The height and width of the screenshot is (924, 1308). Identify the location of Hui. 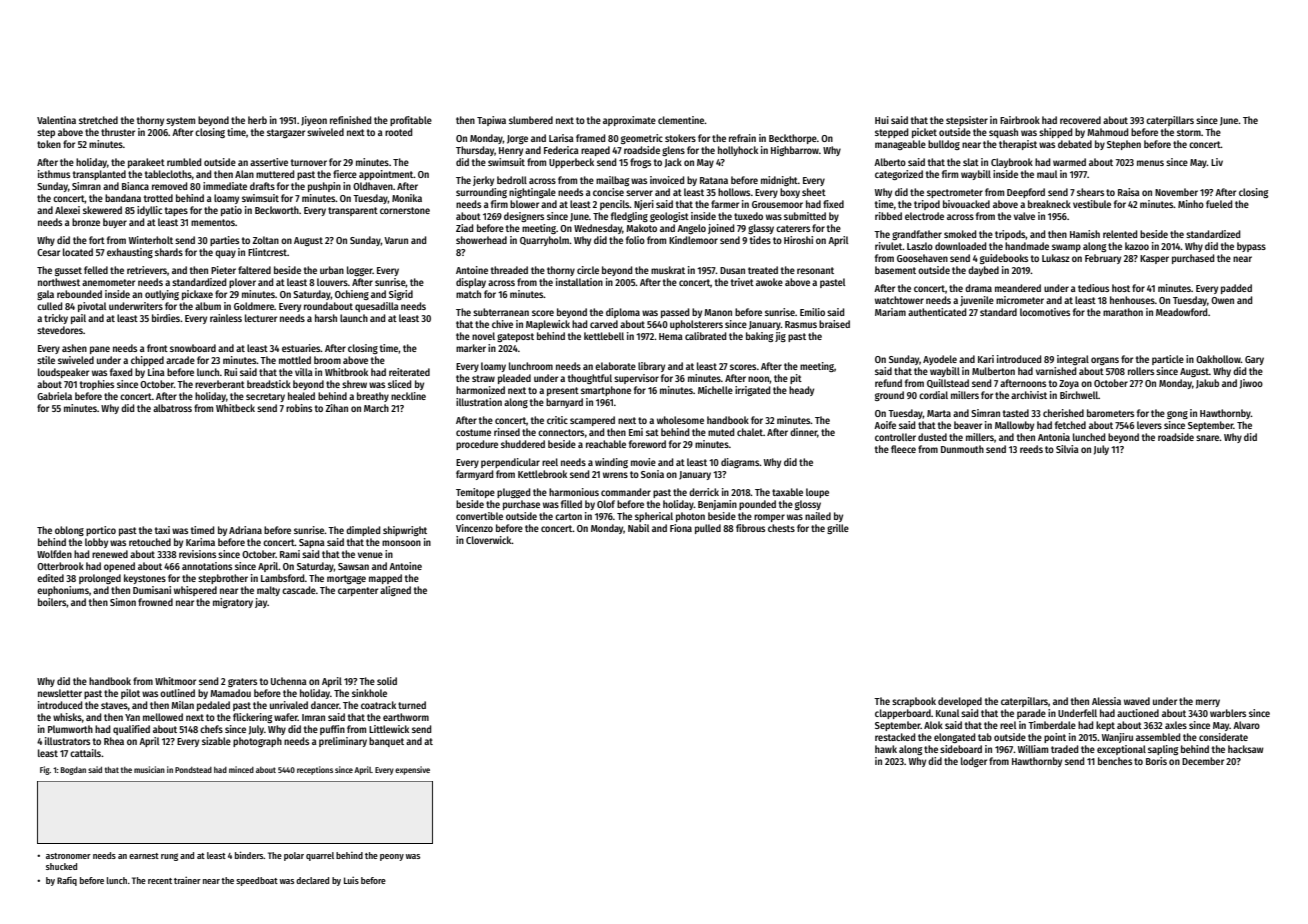
(882, 120).
